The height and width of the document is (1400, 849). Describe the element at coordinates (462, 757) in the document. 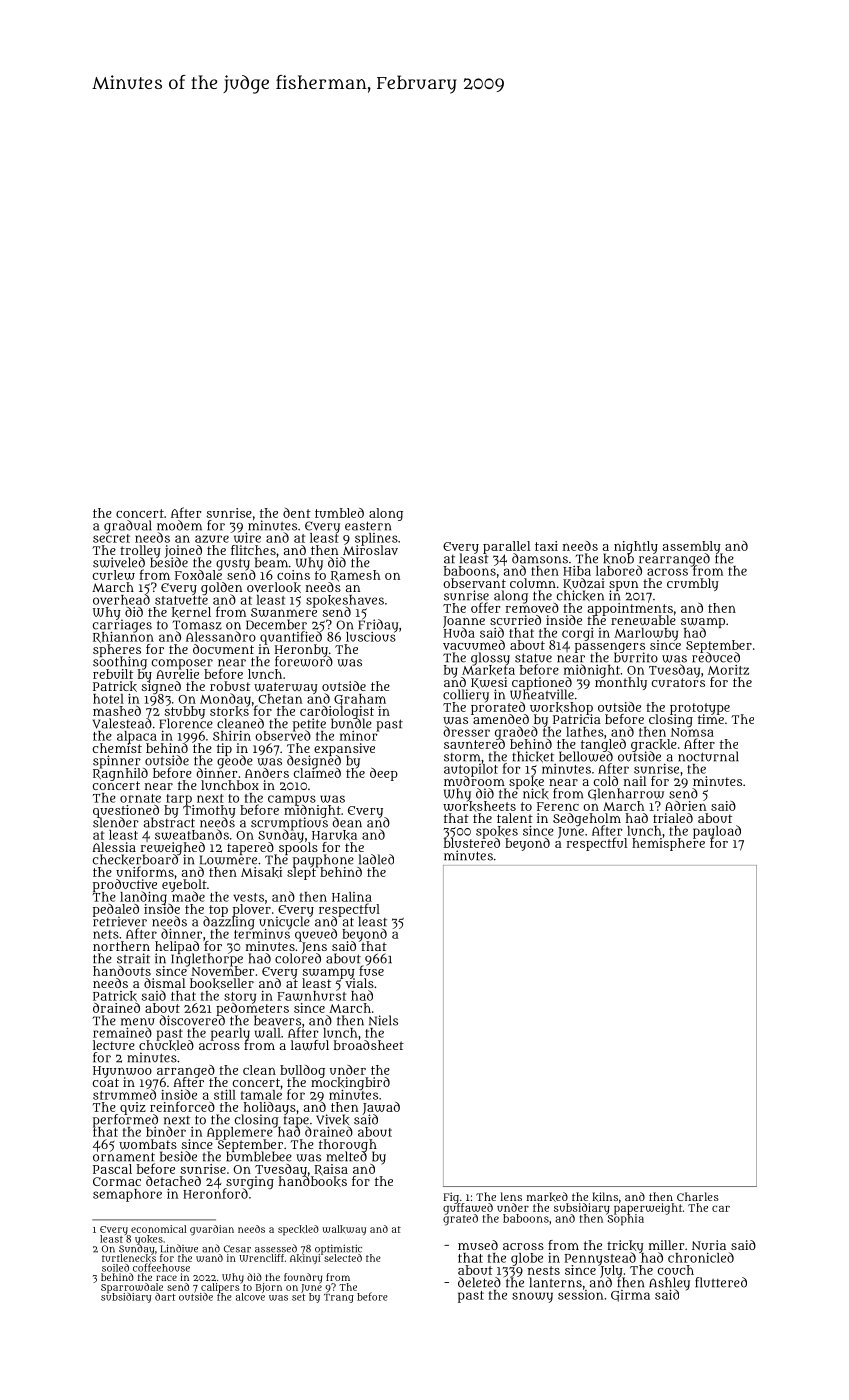

I see `storm` at that location.
